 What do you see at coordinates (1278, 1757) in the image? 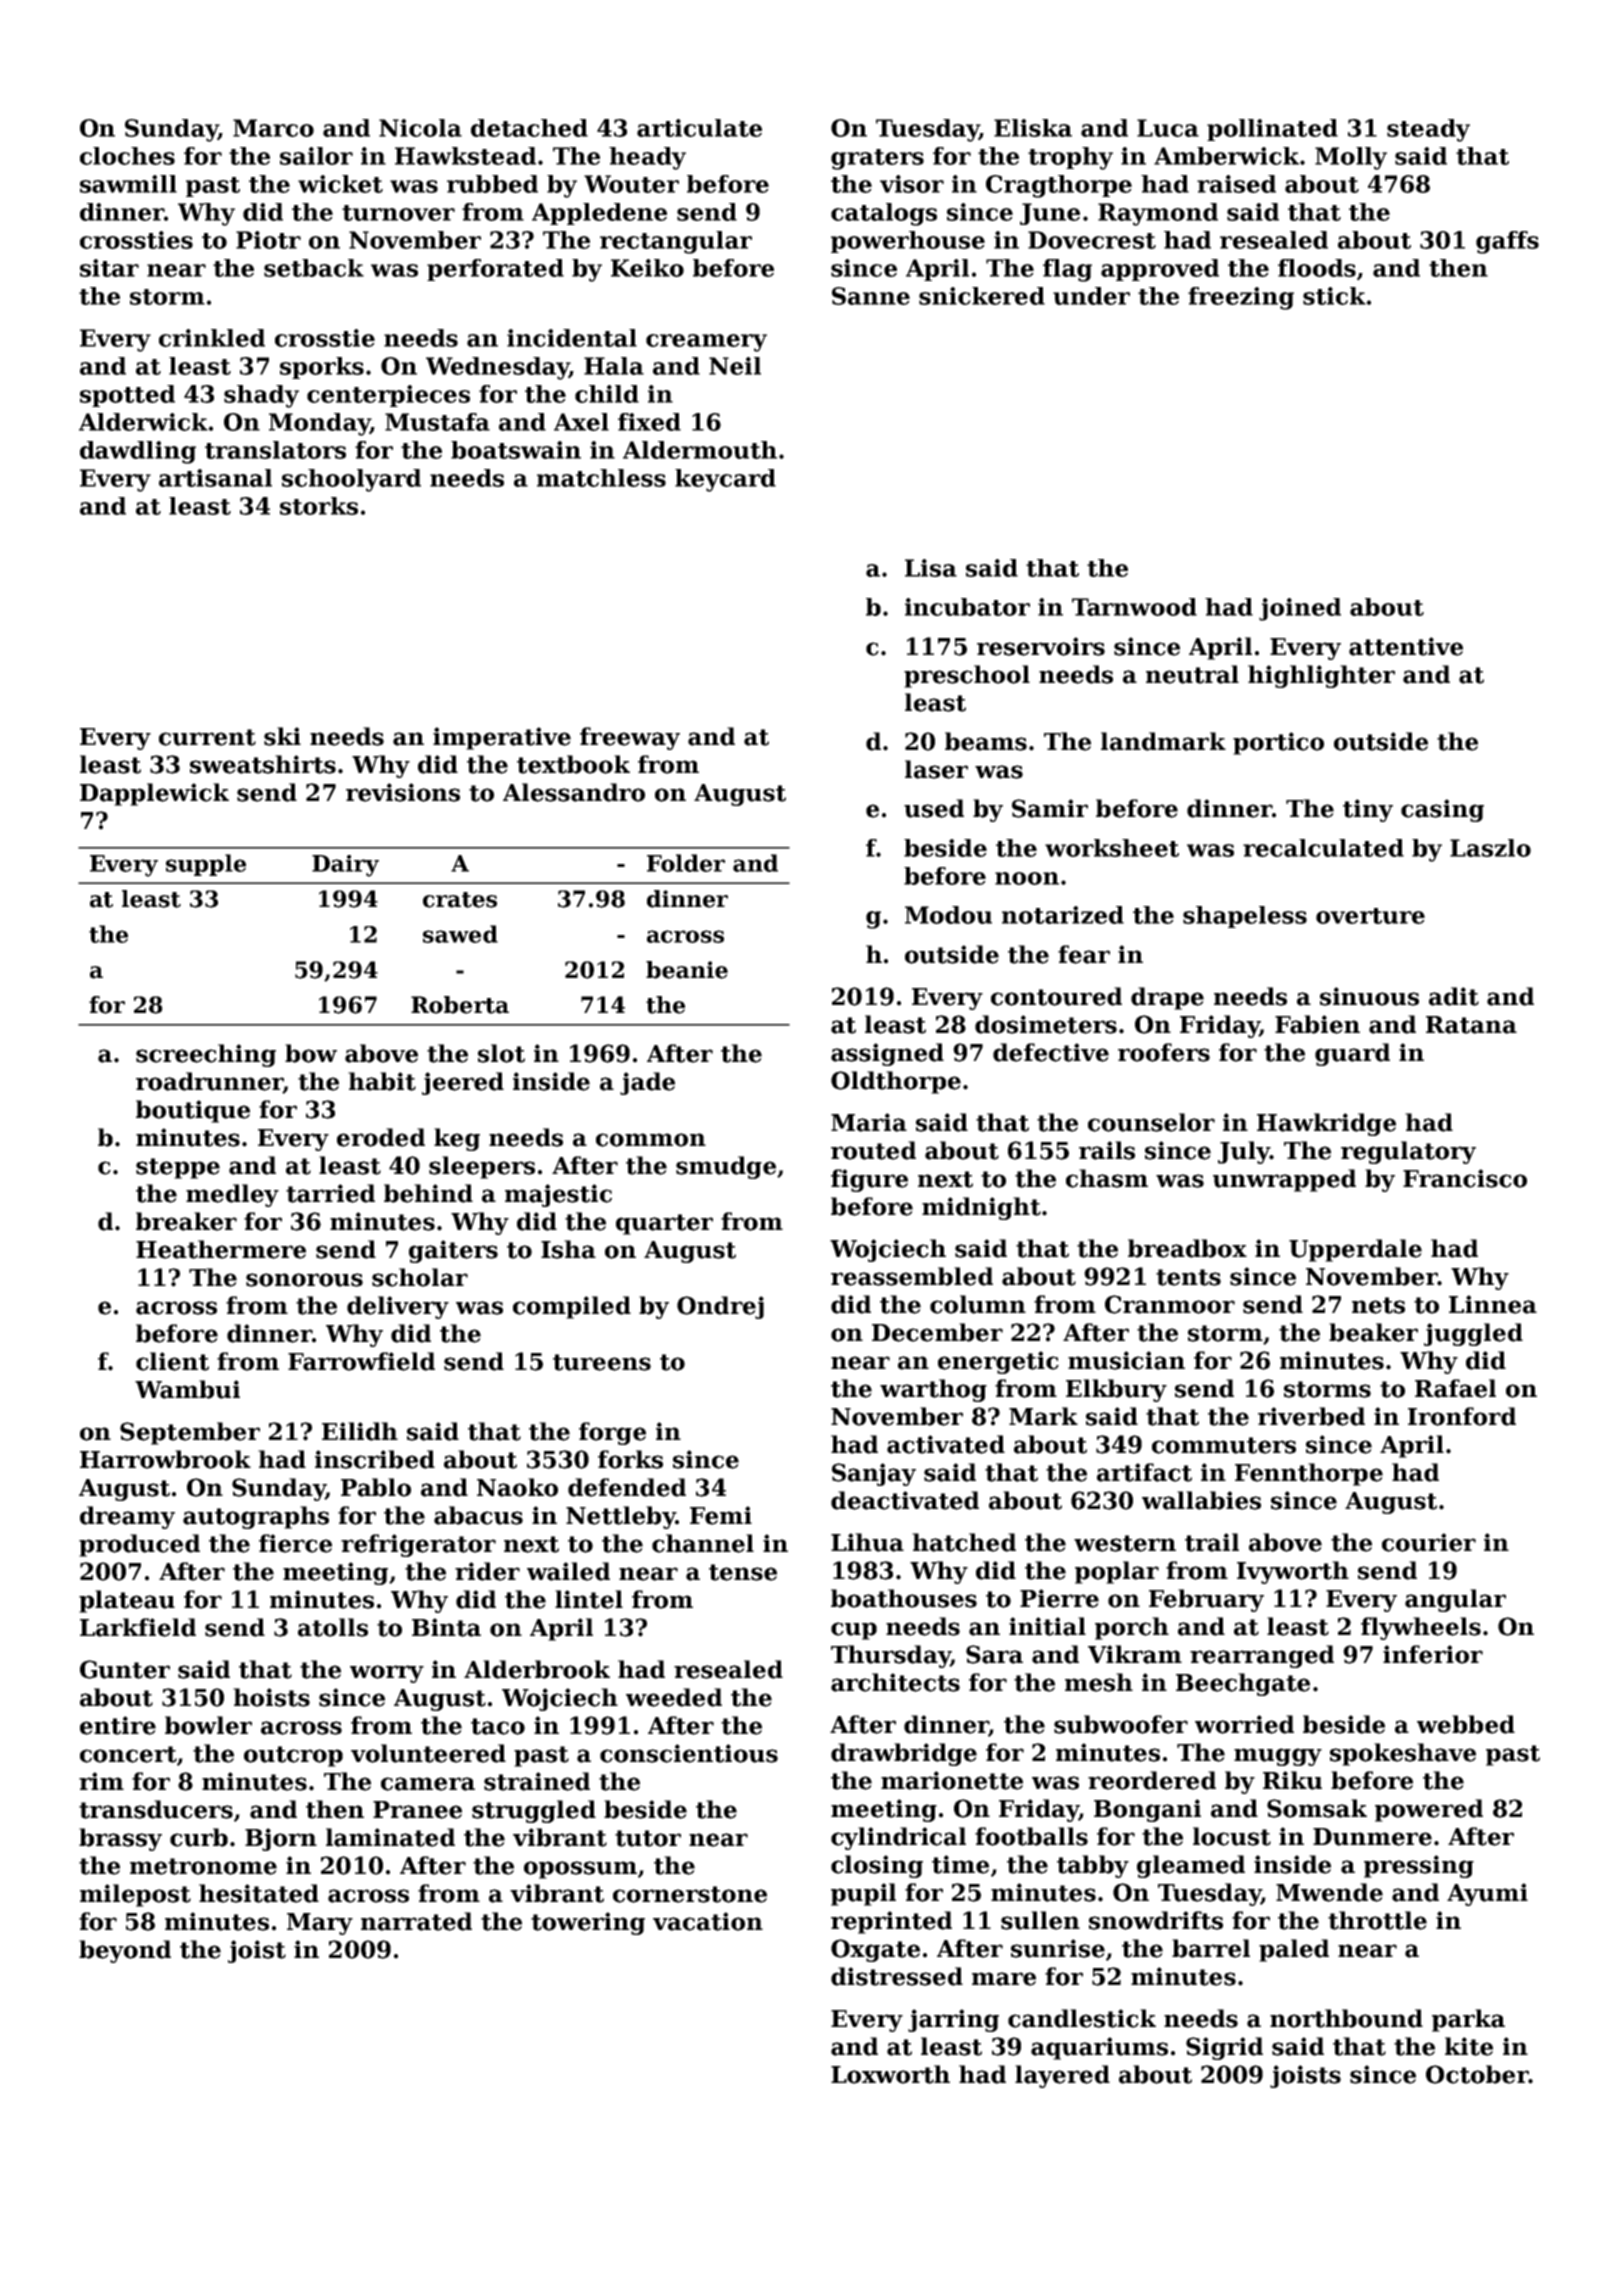
I see `muggy` at bounding box center [1278, 1757].
